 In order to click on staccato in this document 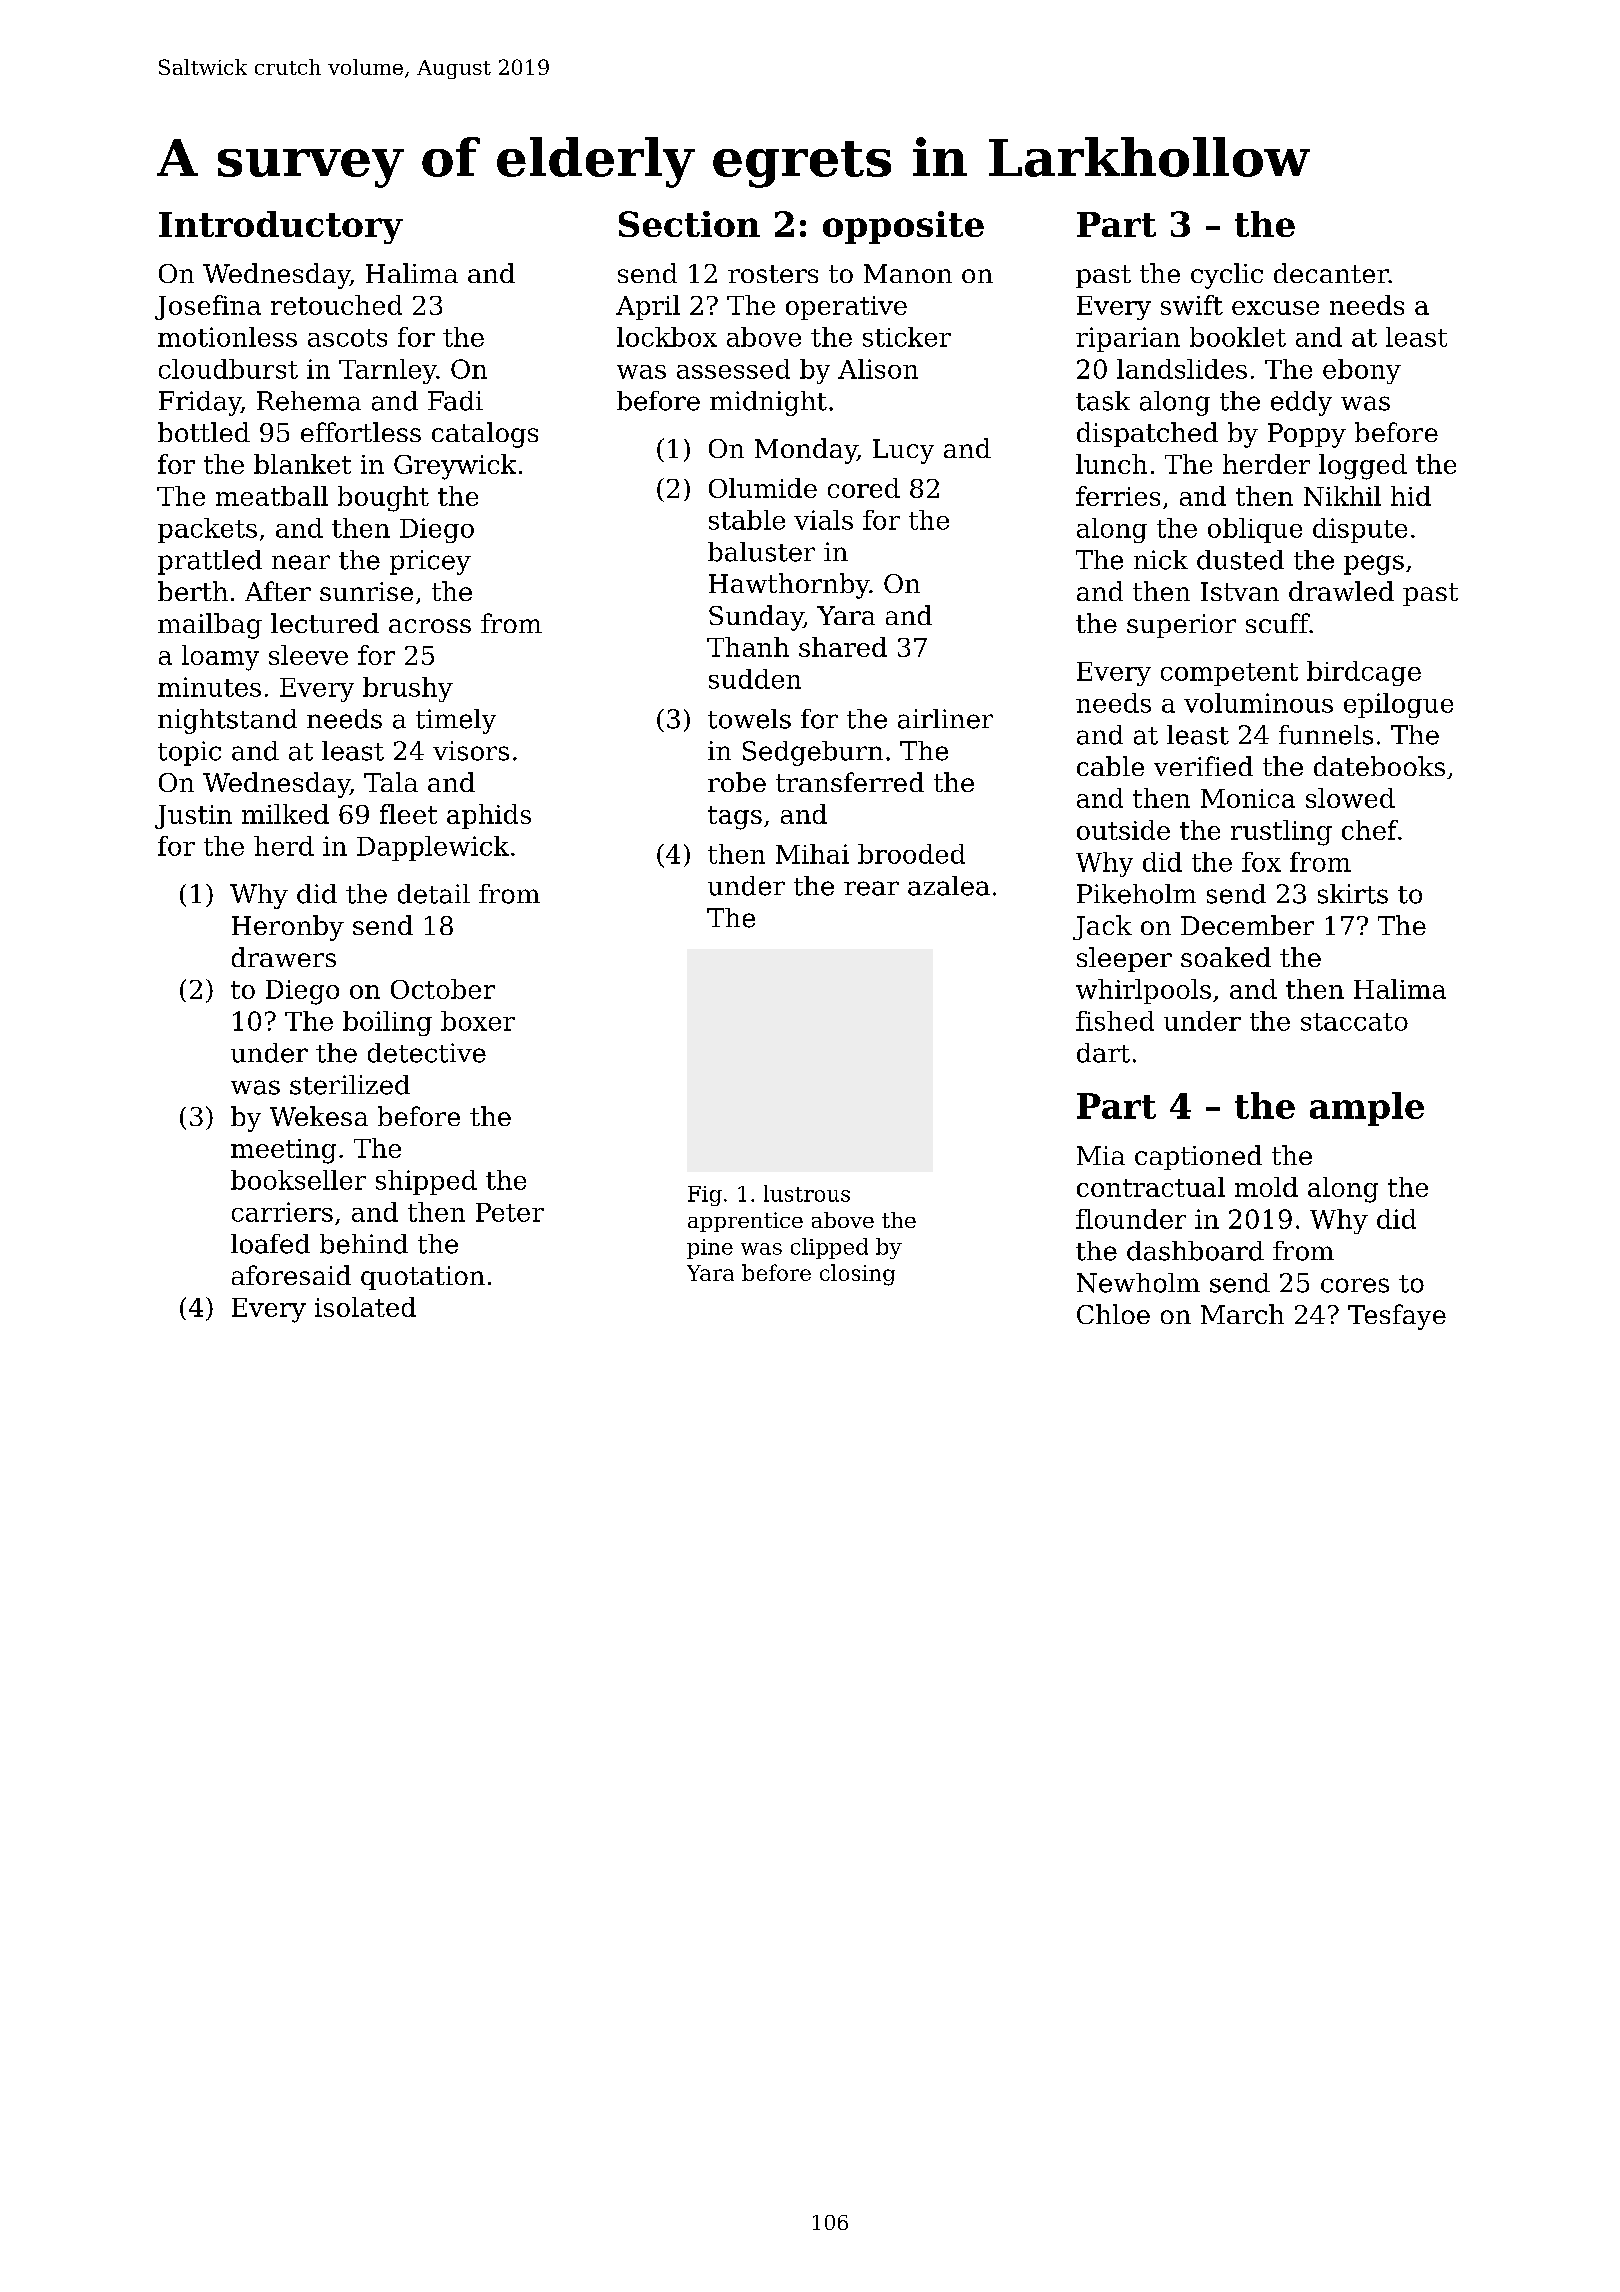, I will do `click(1354, 1022)`.
